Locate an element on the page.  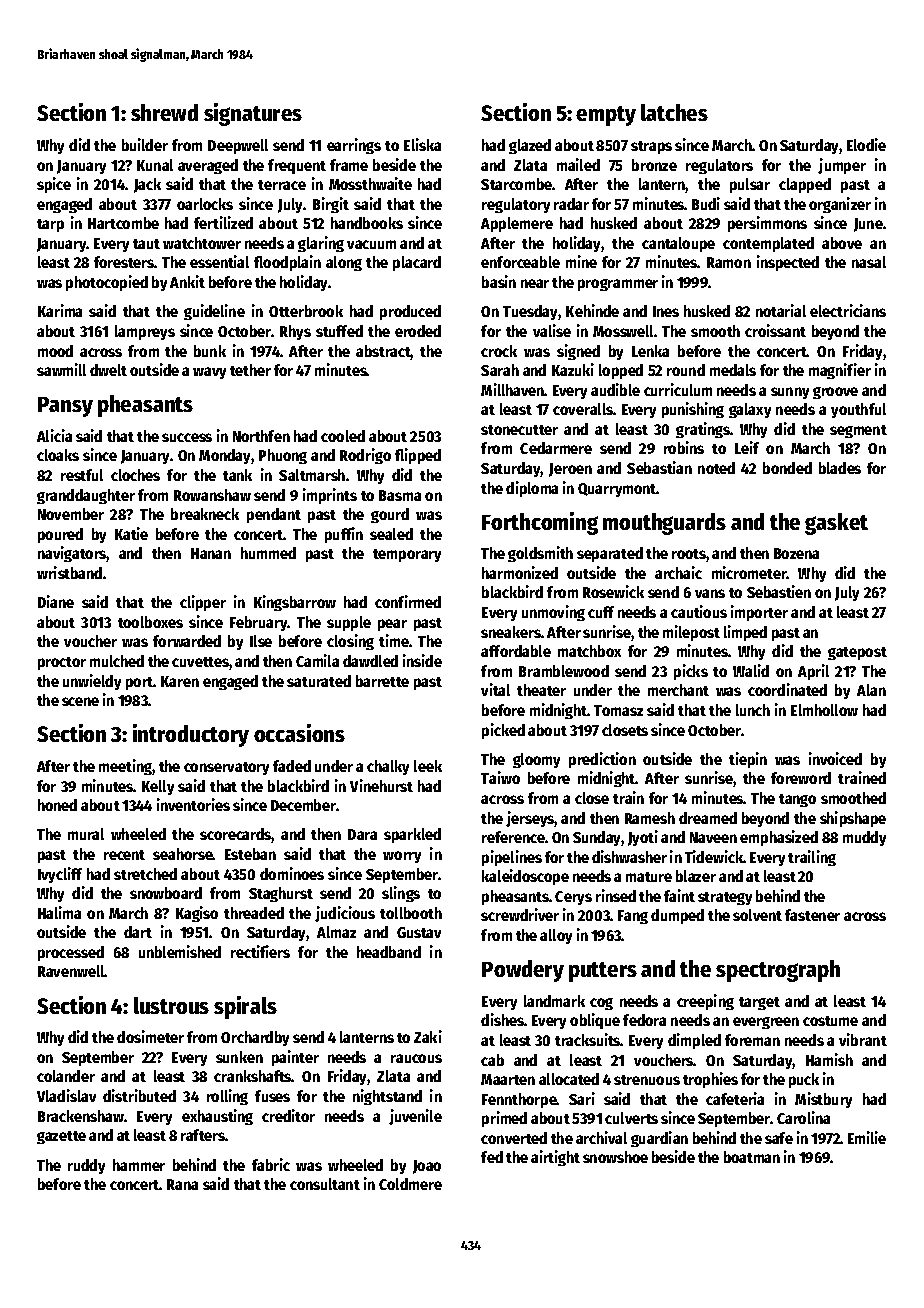
snowshoe is located at coordinates (615, 1157).
